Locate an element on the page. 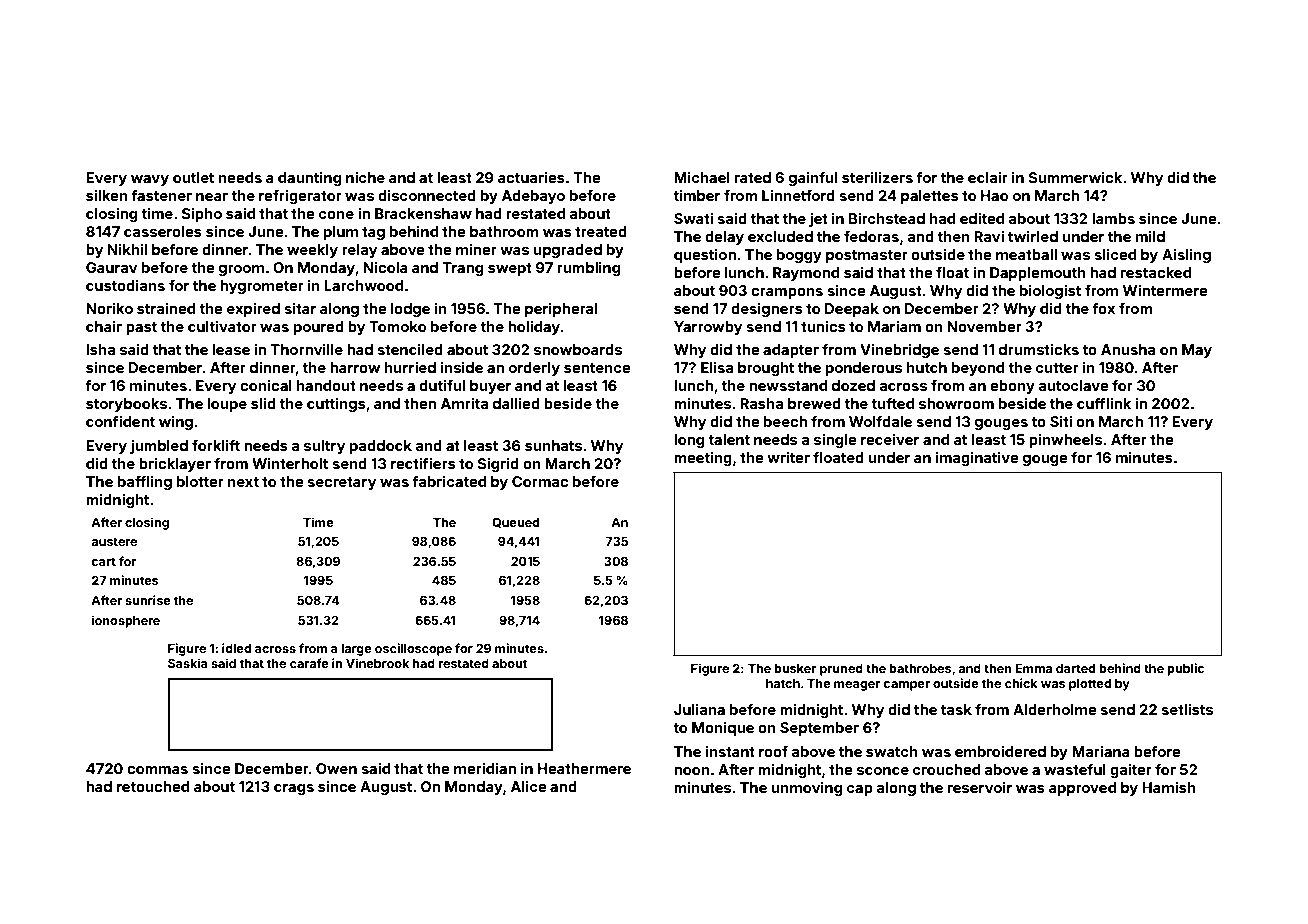 The width and height of the page is (1308, 924). pinwheels is located at coordinates (1065, 441).
